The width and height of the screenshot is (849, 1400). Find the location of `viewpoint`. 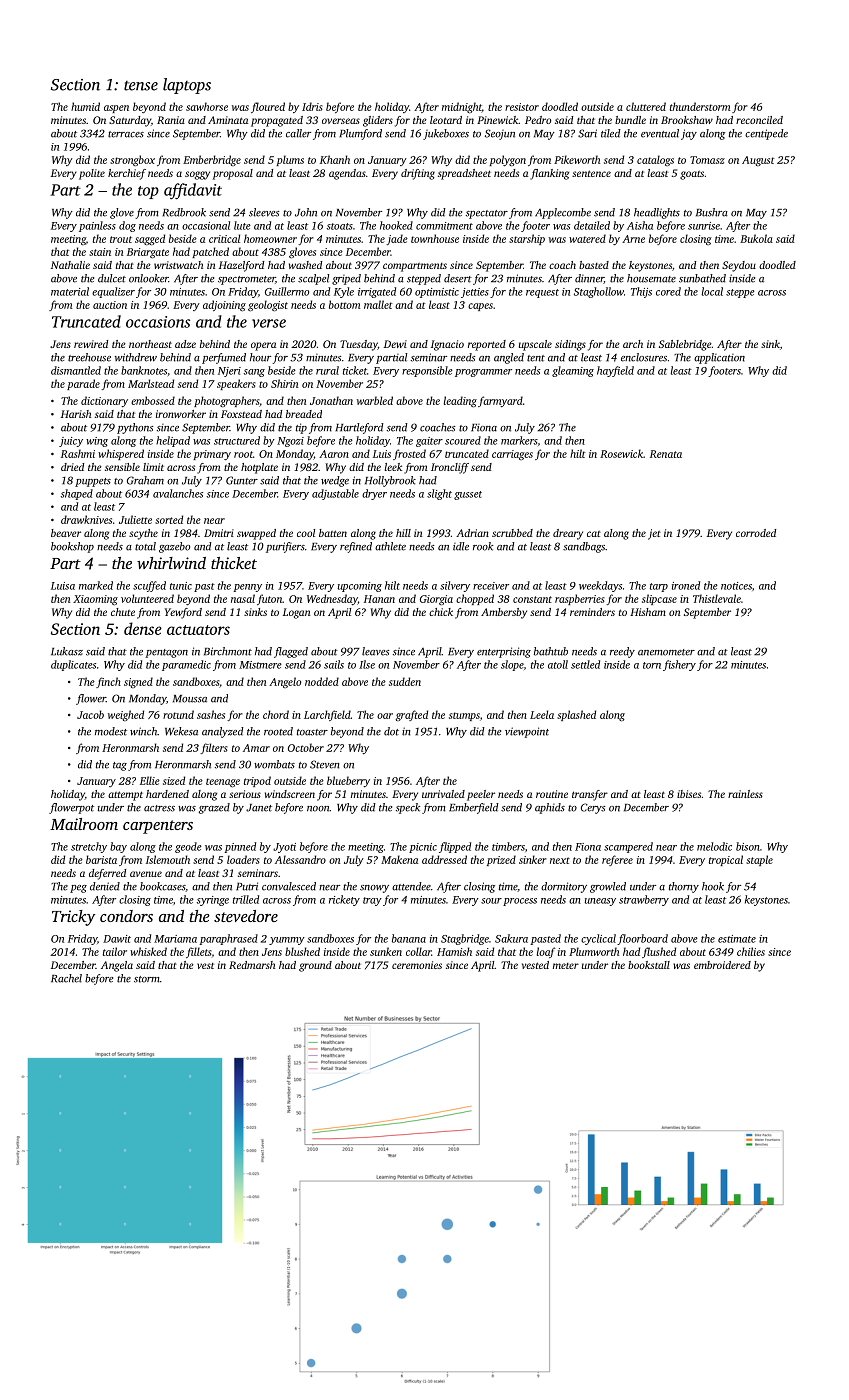

viewpoint is located at coordinates (527, 732).
